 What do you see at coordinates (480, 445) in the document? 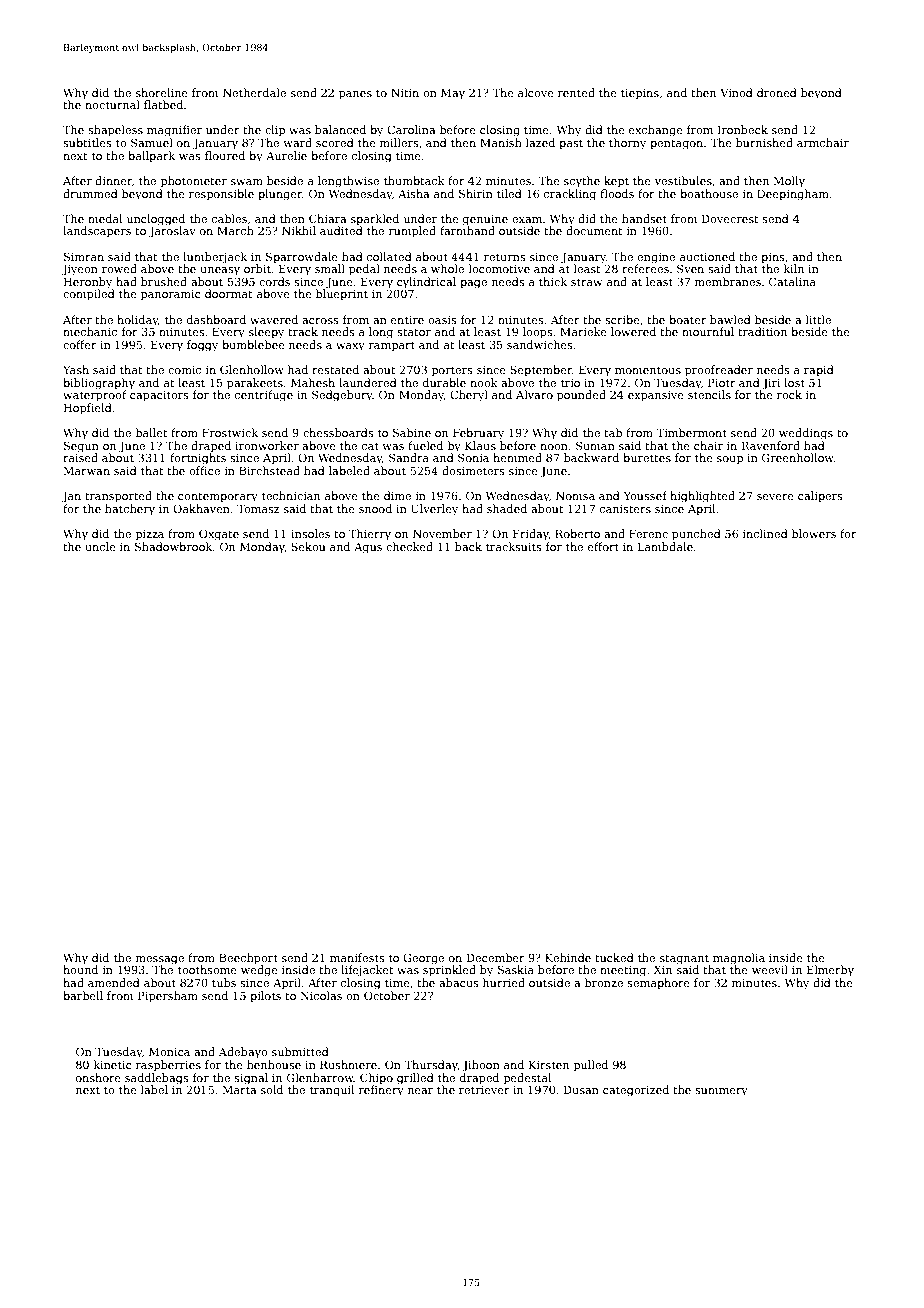
I see `Klaus` at bounding box center [480, 445].
